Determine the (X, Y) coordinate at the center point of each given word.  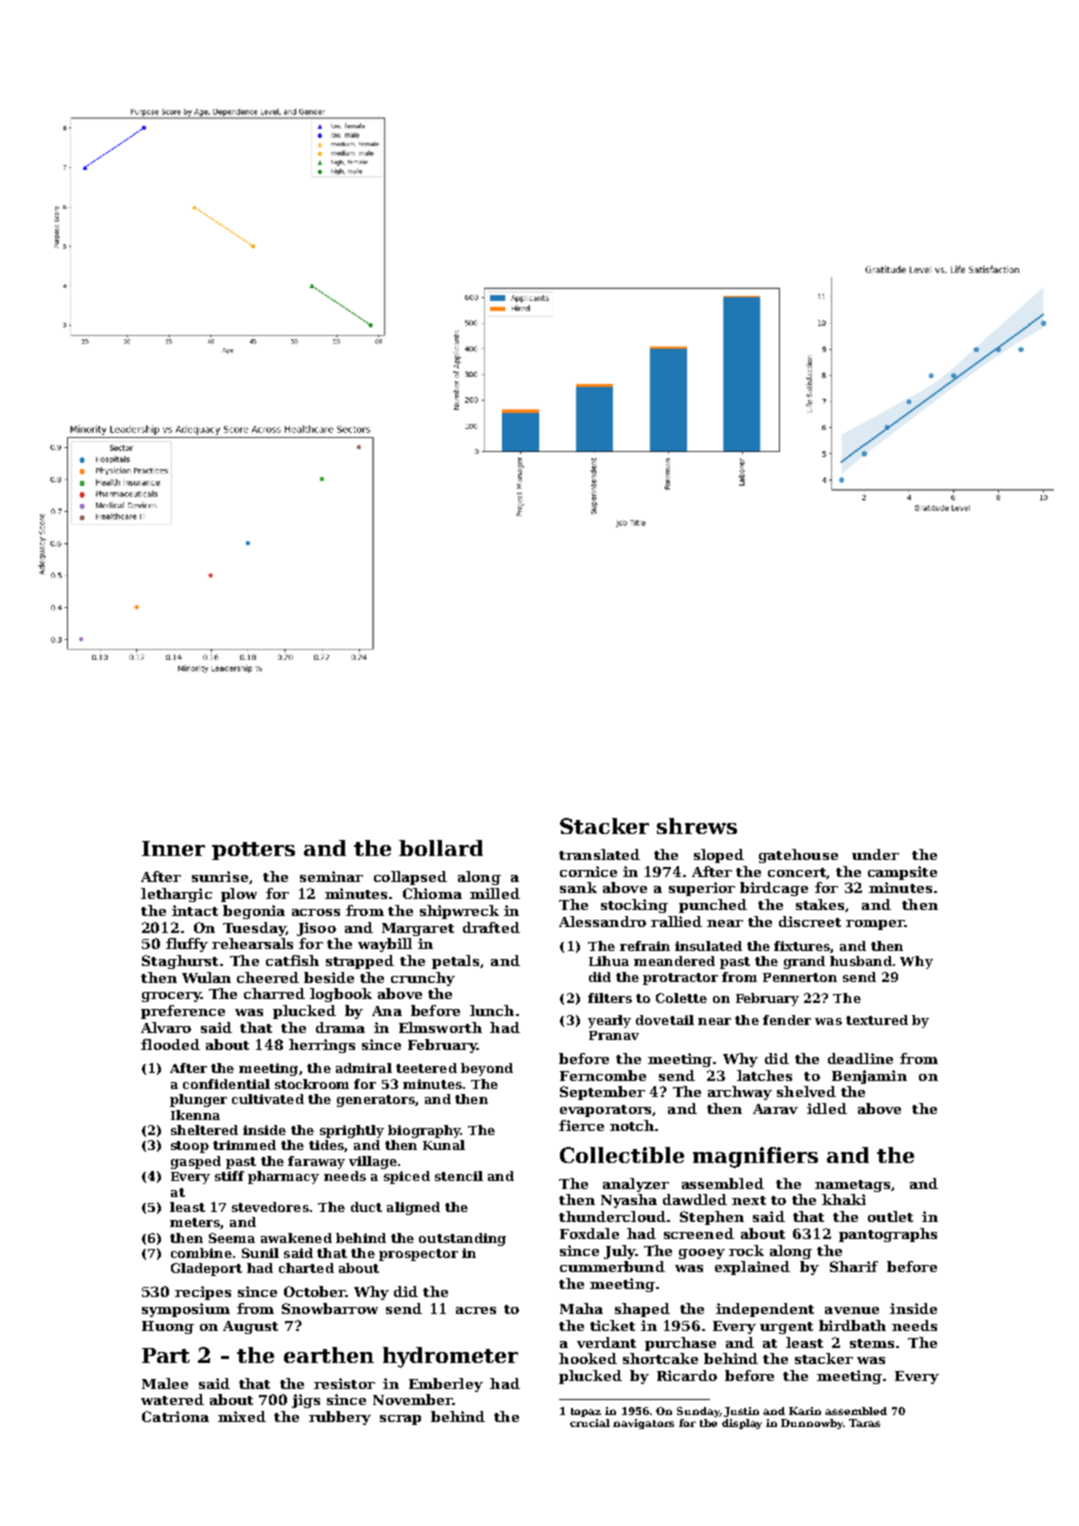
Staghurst (180, 962)
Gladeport (206, 1269)
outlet (890, 1216)
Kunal (444, 1145)
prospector (418, 1255)
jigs (306, 1401)
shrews (697, 826)
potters (253, 851)
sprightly (352, 1131)
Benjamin (869, 1077)
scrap (400, 1420)
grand (804, 962)
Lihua (609, 961)
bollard (441, 848)
